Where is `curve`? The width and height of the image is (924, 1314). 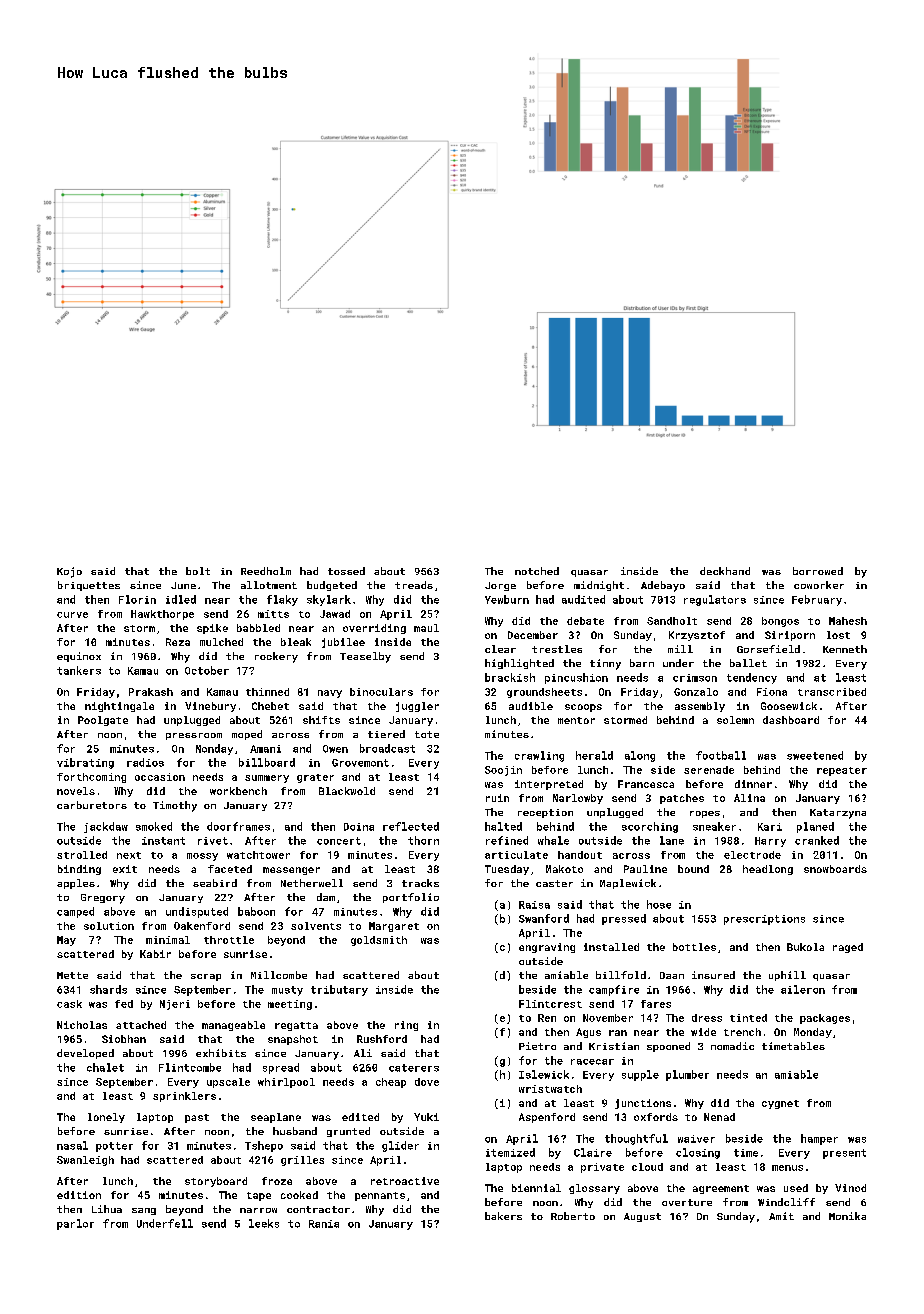 curve is located at coordinates (72, 615).
